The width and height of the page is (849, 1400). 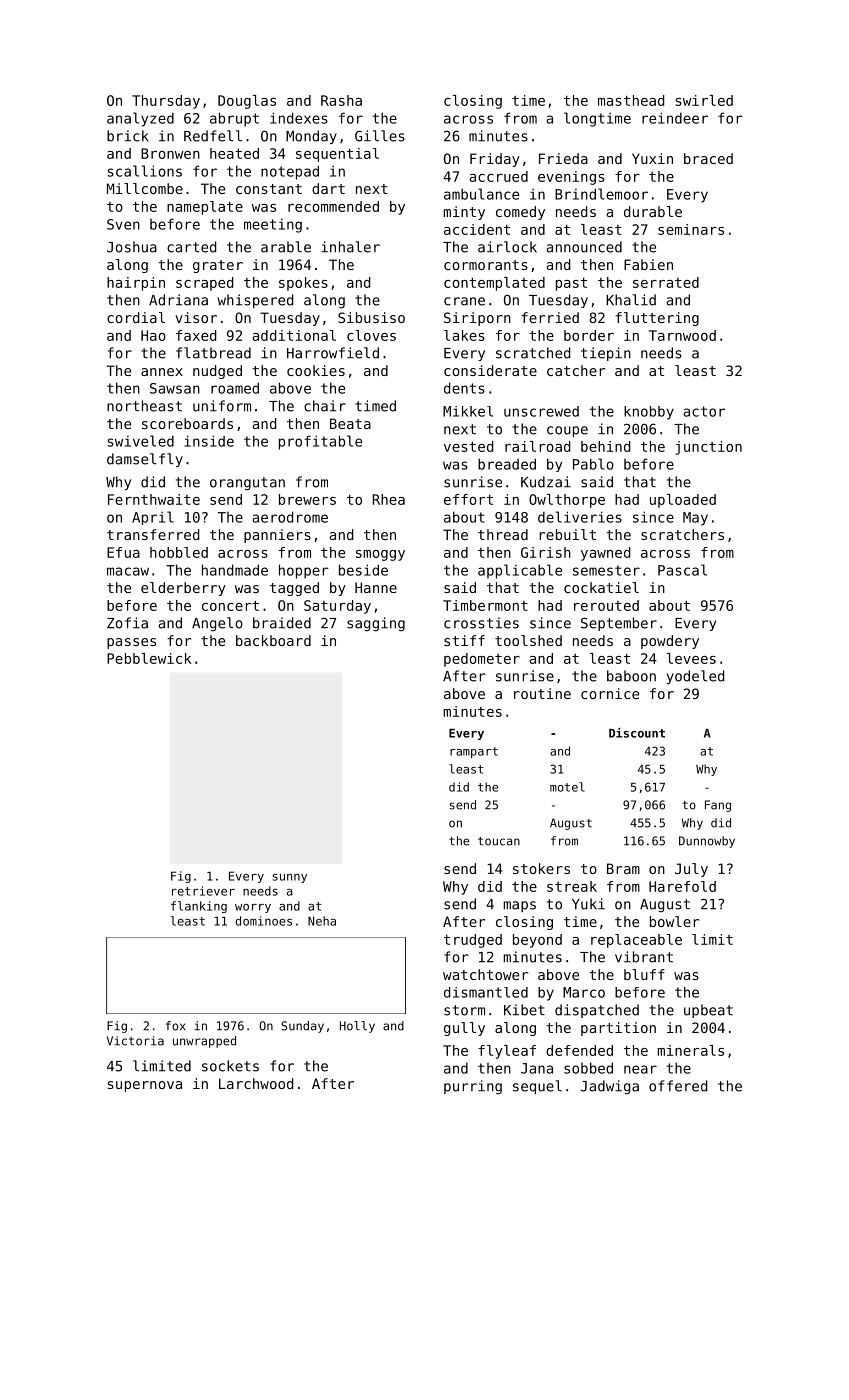 I want to click on Thursday, so click(x=166, y=102).
